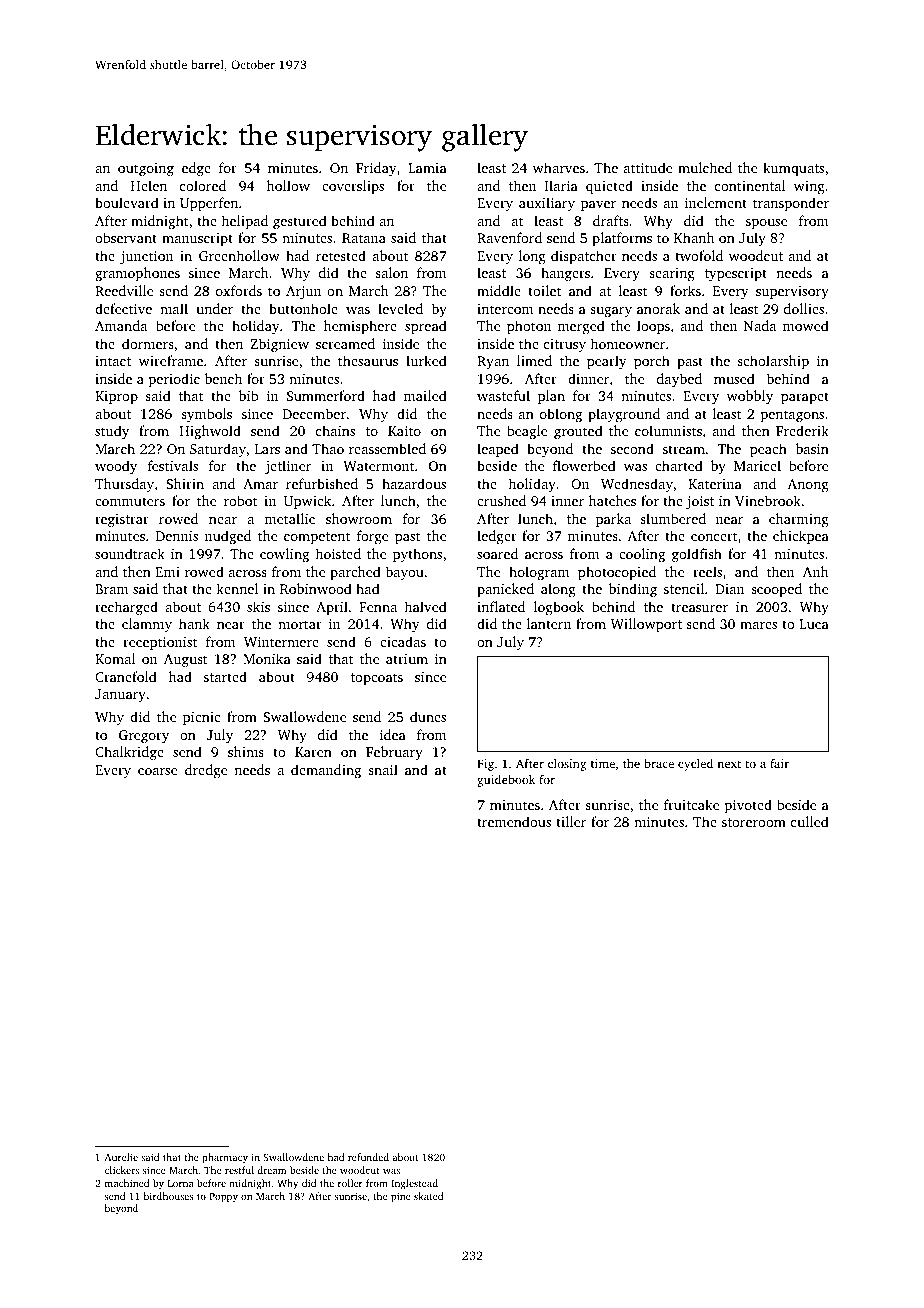 The width and height of the screenshot is (924, 1308). What do you see at coordinates (584, 465) in the screenshot?
I see `flowerbed` at bounding box center [584, 465].
